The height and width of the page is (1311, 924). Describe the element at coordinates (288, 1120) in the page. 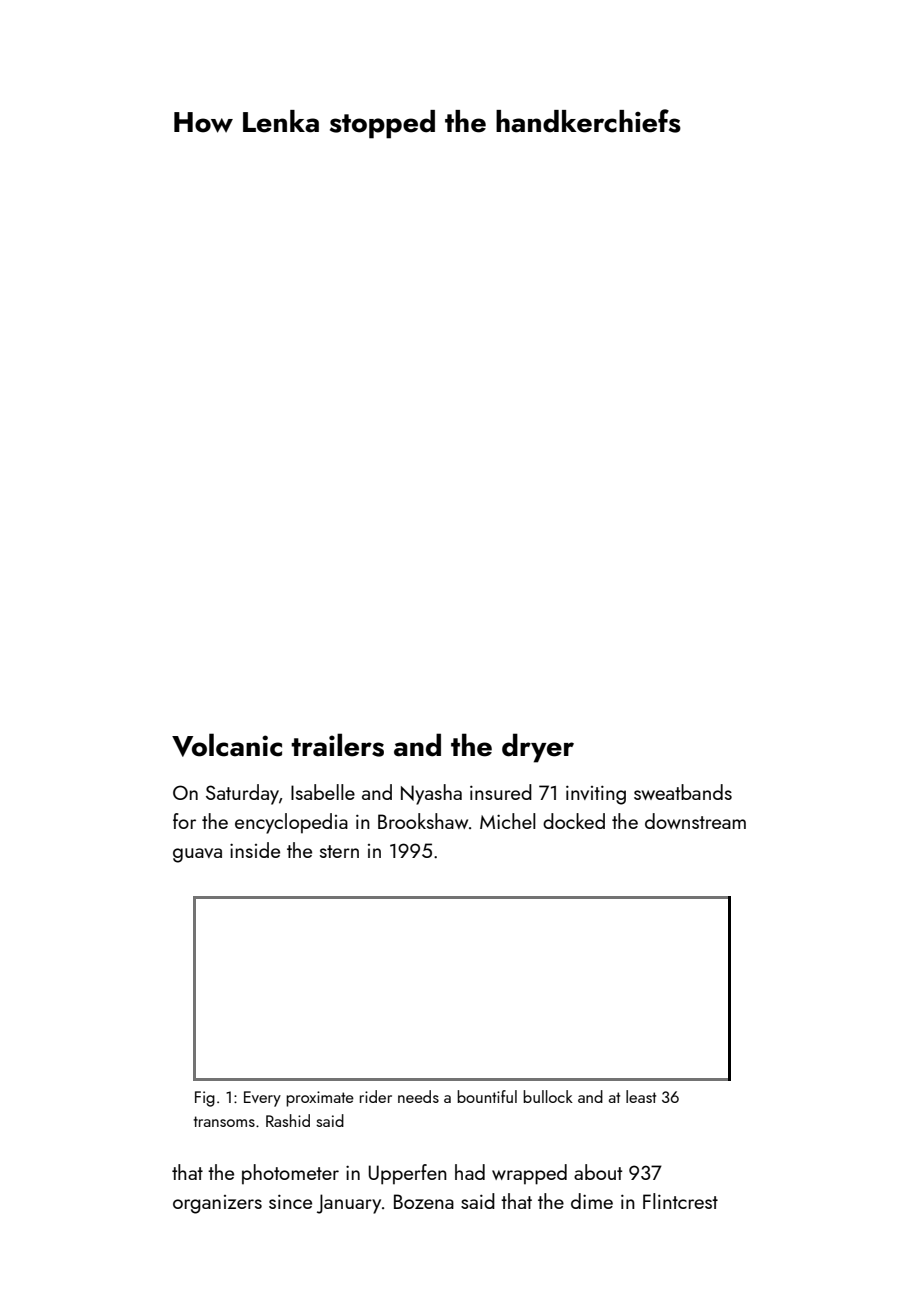

I see `Rashid` at that location.
